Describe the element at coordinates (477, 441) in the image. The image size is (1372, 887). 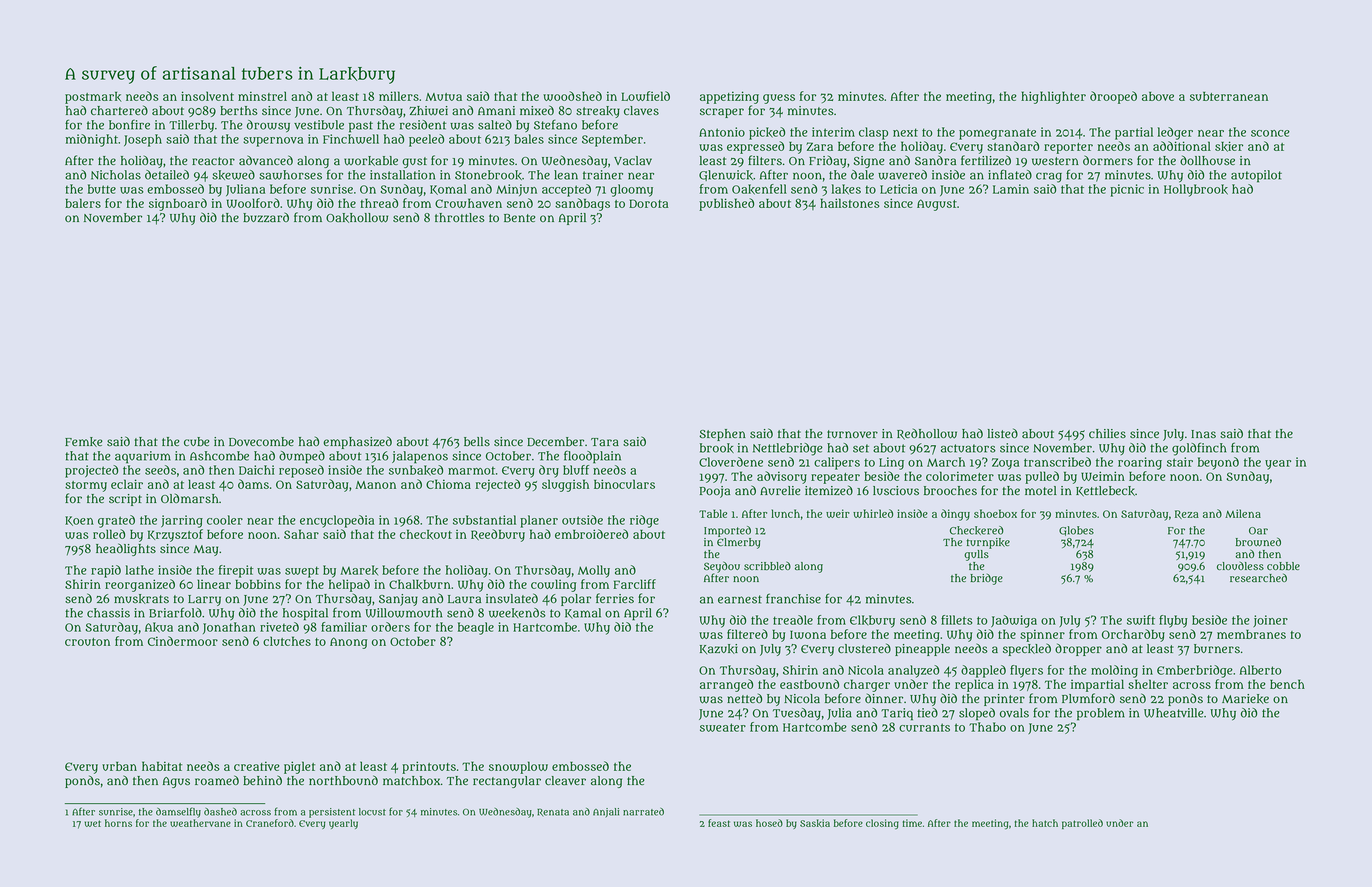
I see `bells` at that location.
